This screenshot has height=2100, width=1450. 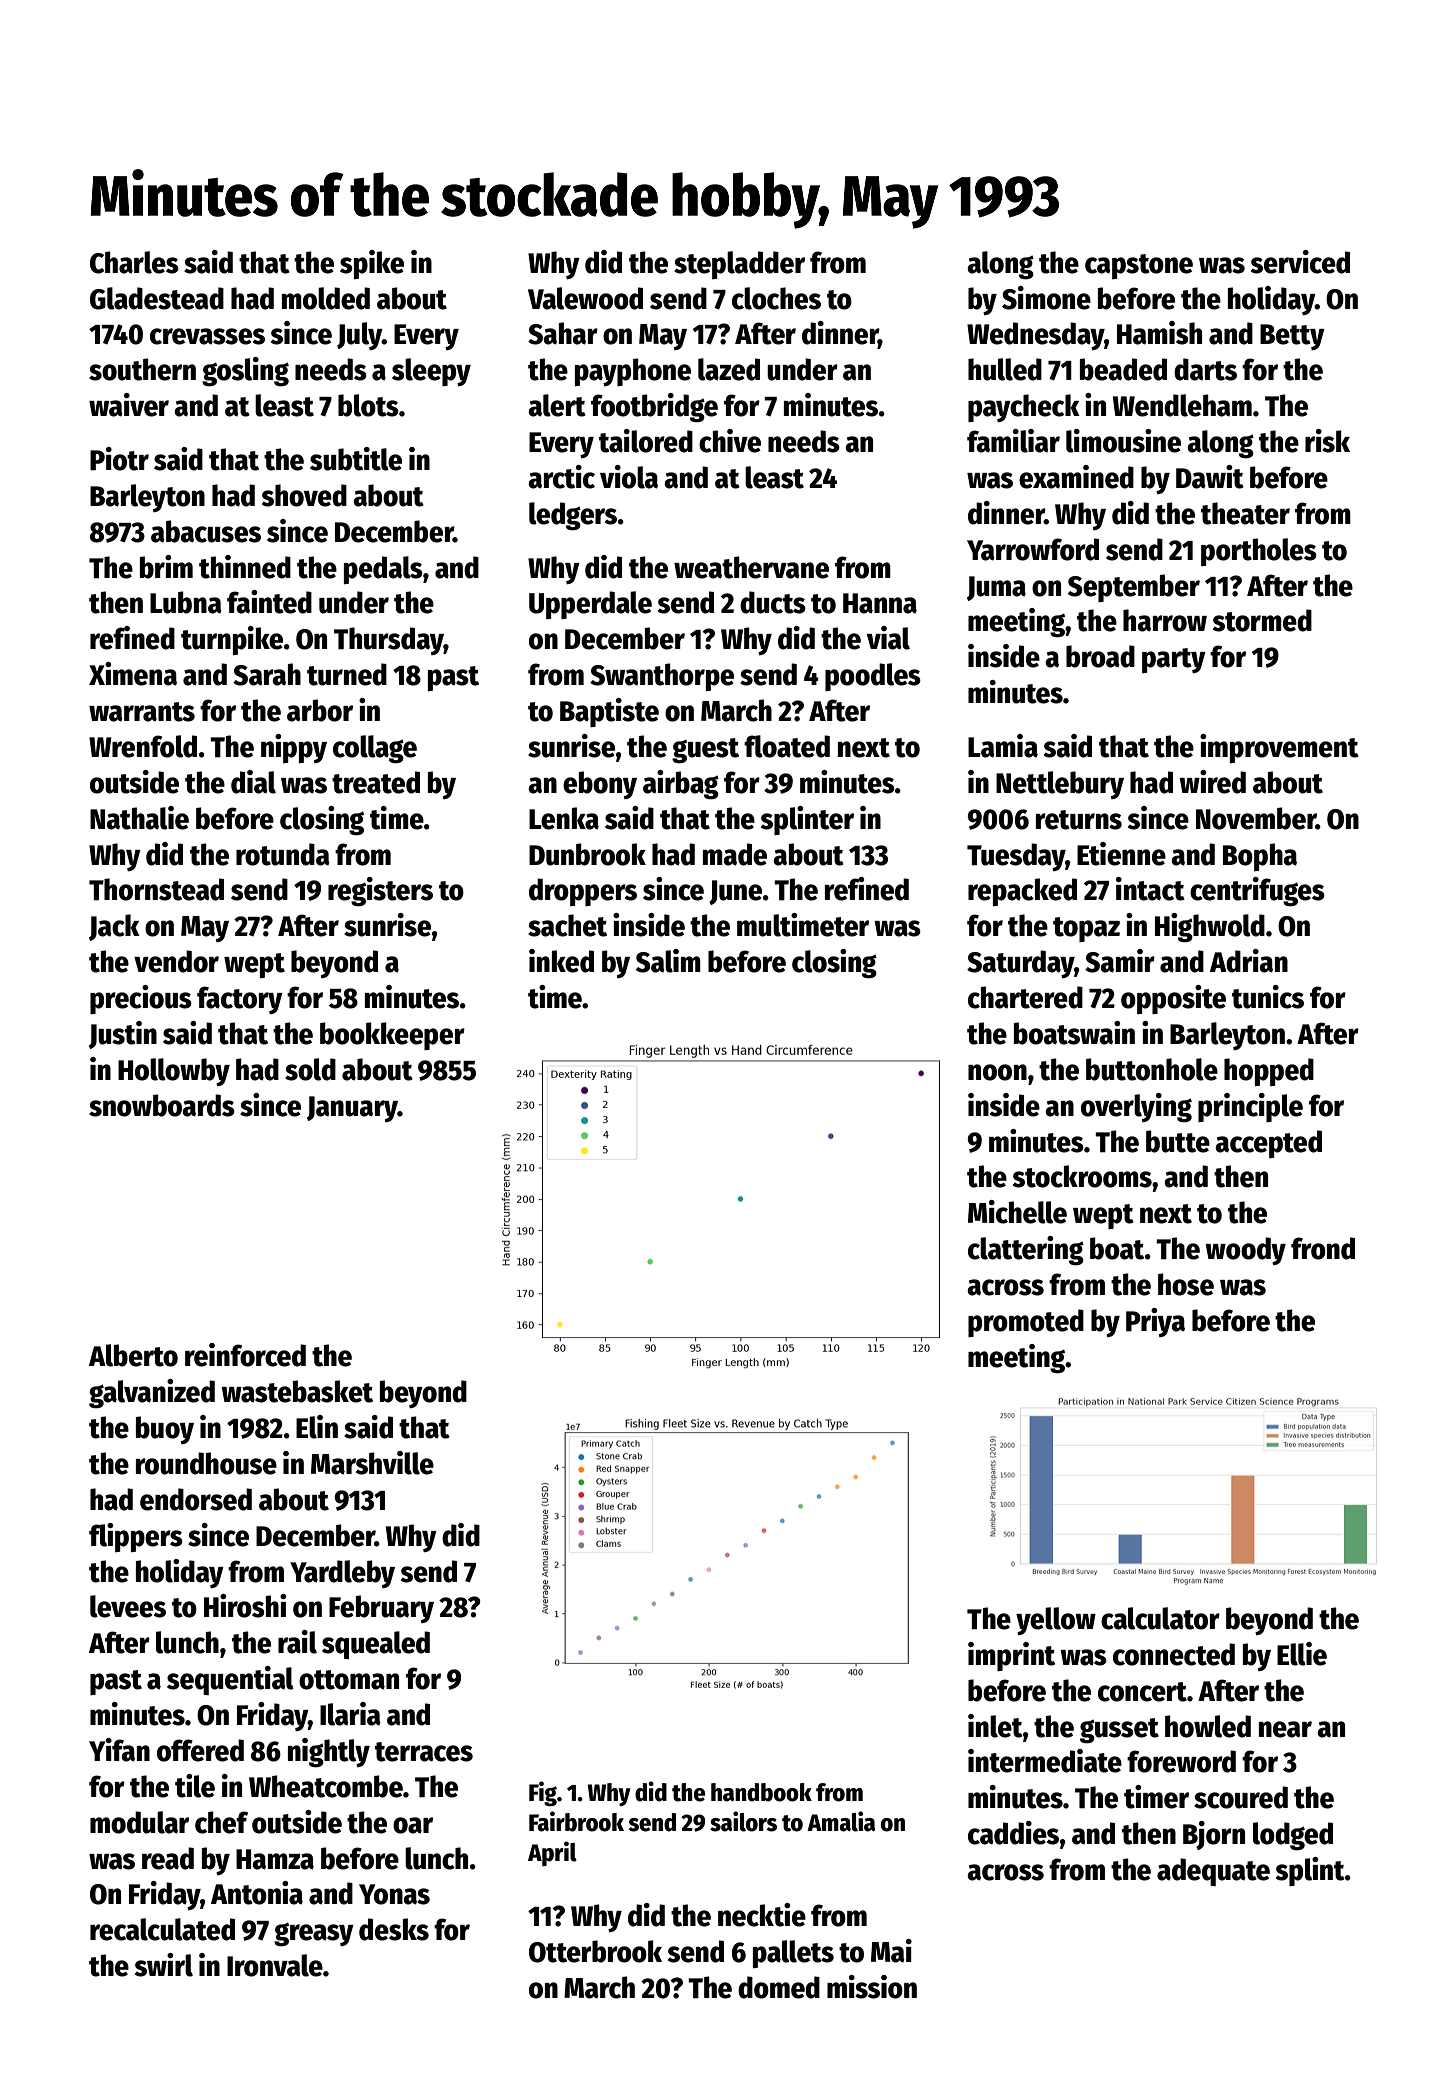 What do you see at coordinates (841, 1821) in the screenshot?
I see `Amalia` at bounding box center [841, 1821].
